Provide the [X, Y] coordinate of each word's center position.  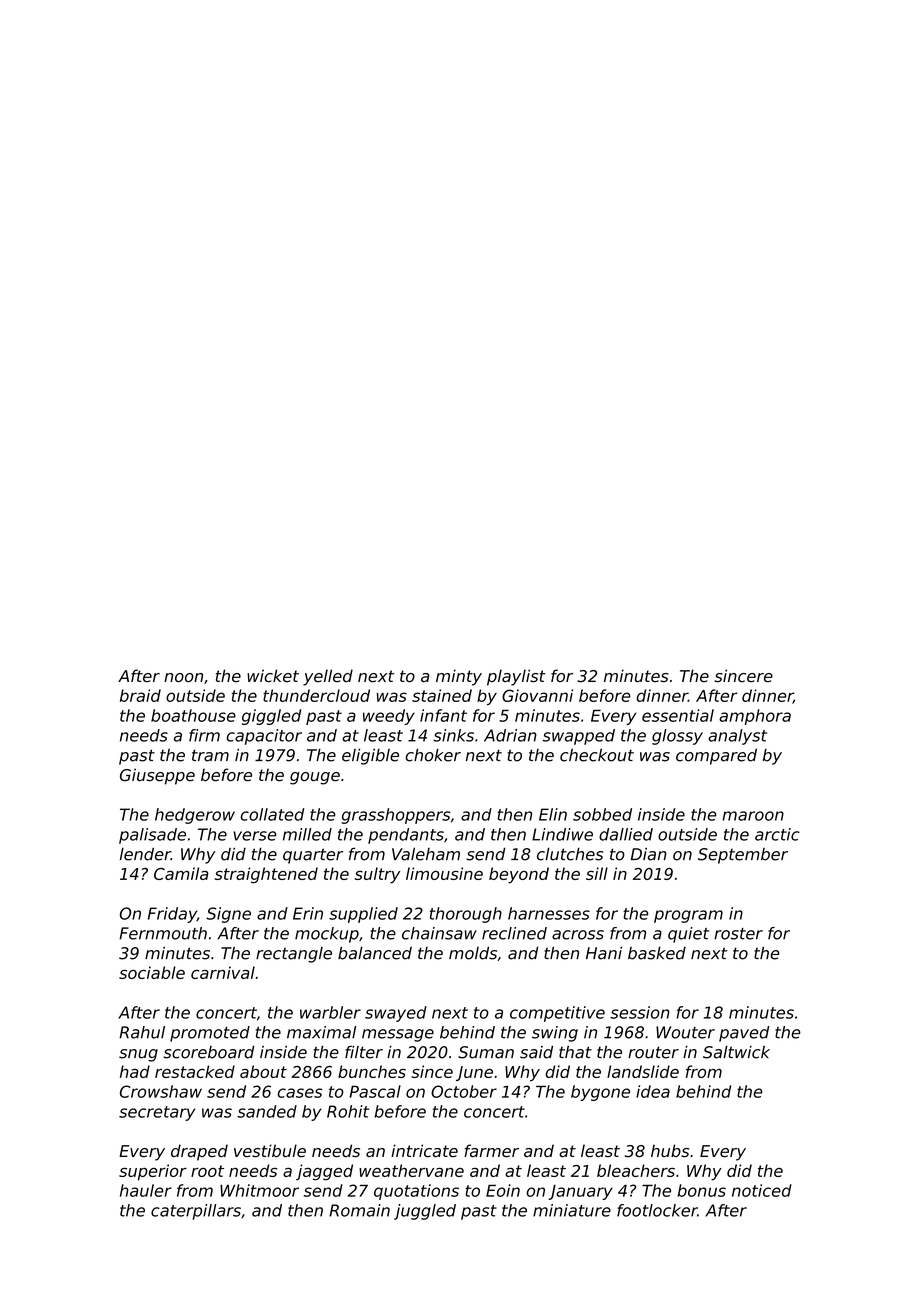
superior [153, 1172]
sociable [152, 972]
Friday [172, 915]
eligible [370, 757]
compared [716, 757]
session [640, 1012]
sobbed [602, 814]
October [464, 1091]
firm [204, 735]
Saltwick [736, 1052]
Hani [604, 953]
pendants [406, 836]
